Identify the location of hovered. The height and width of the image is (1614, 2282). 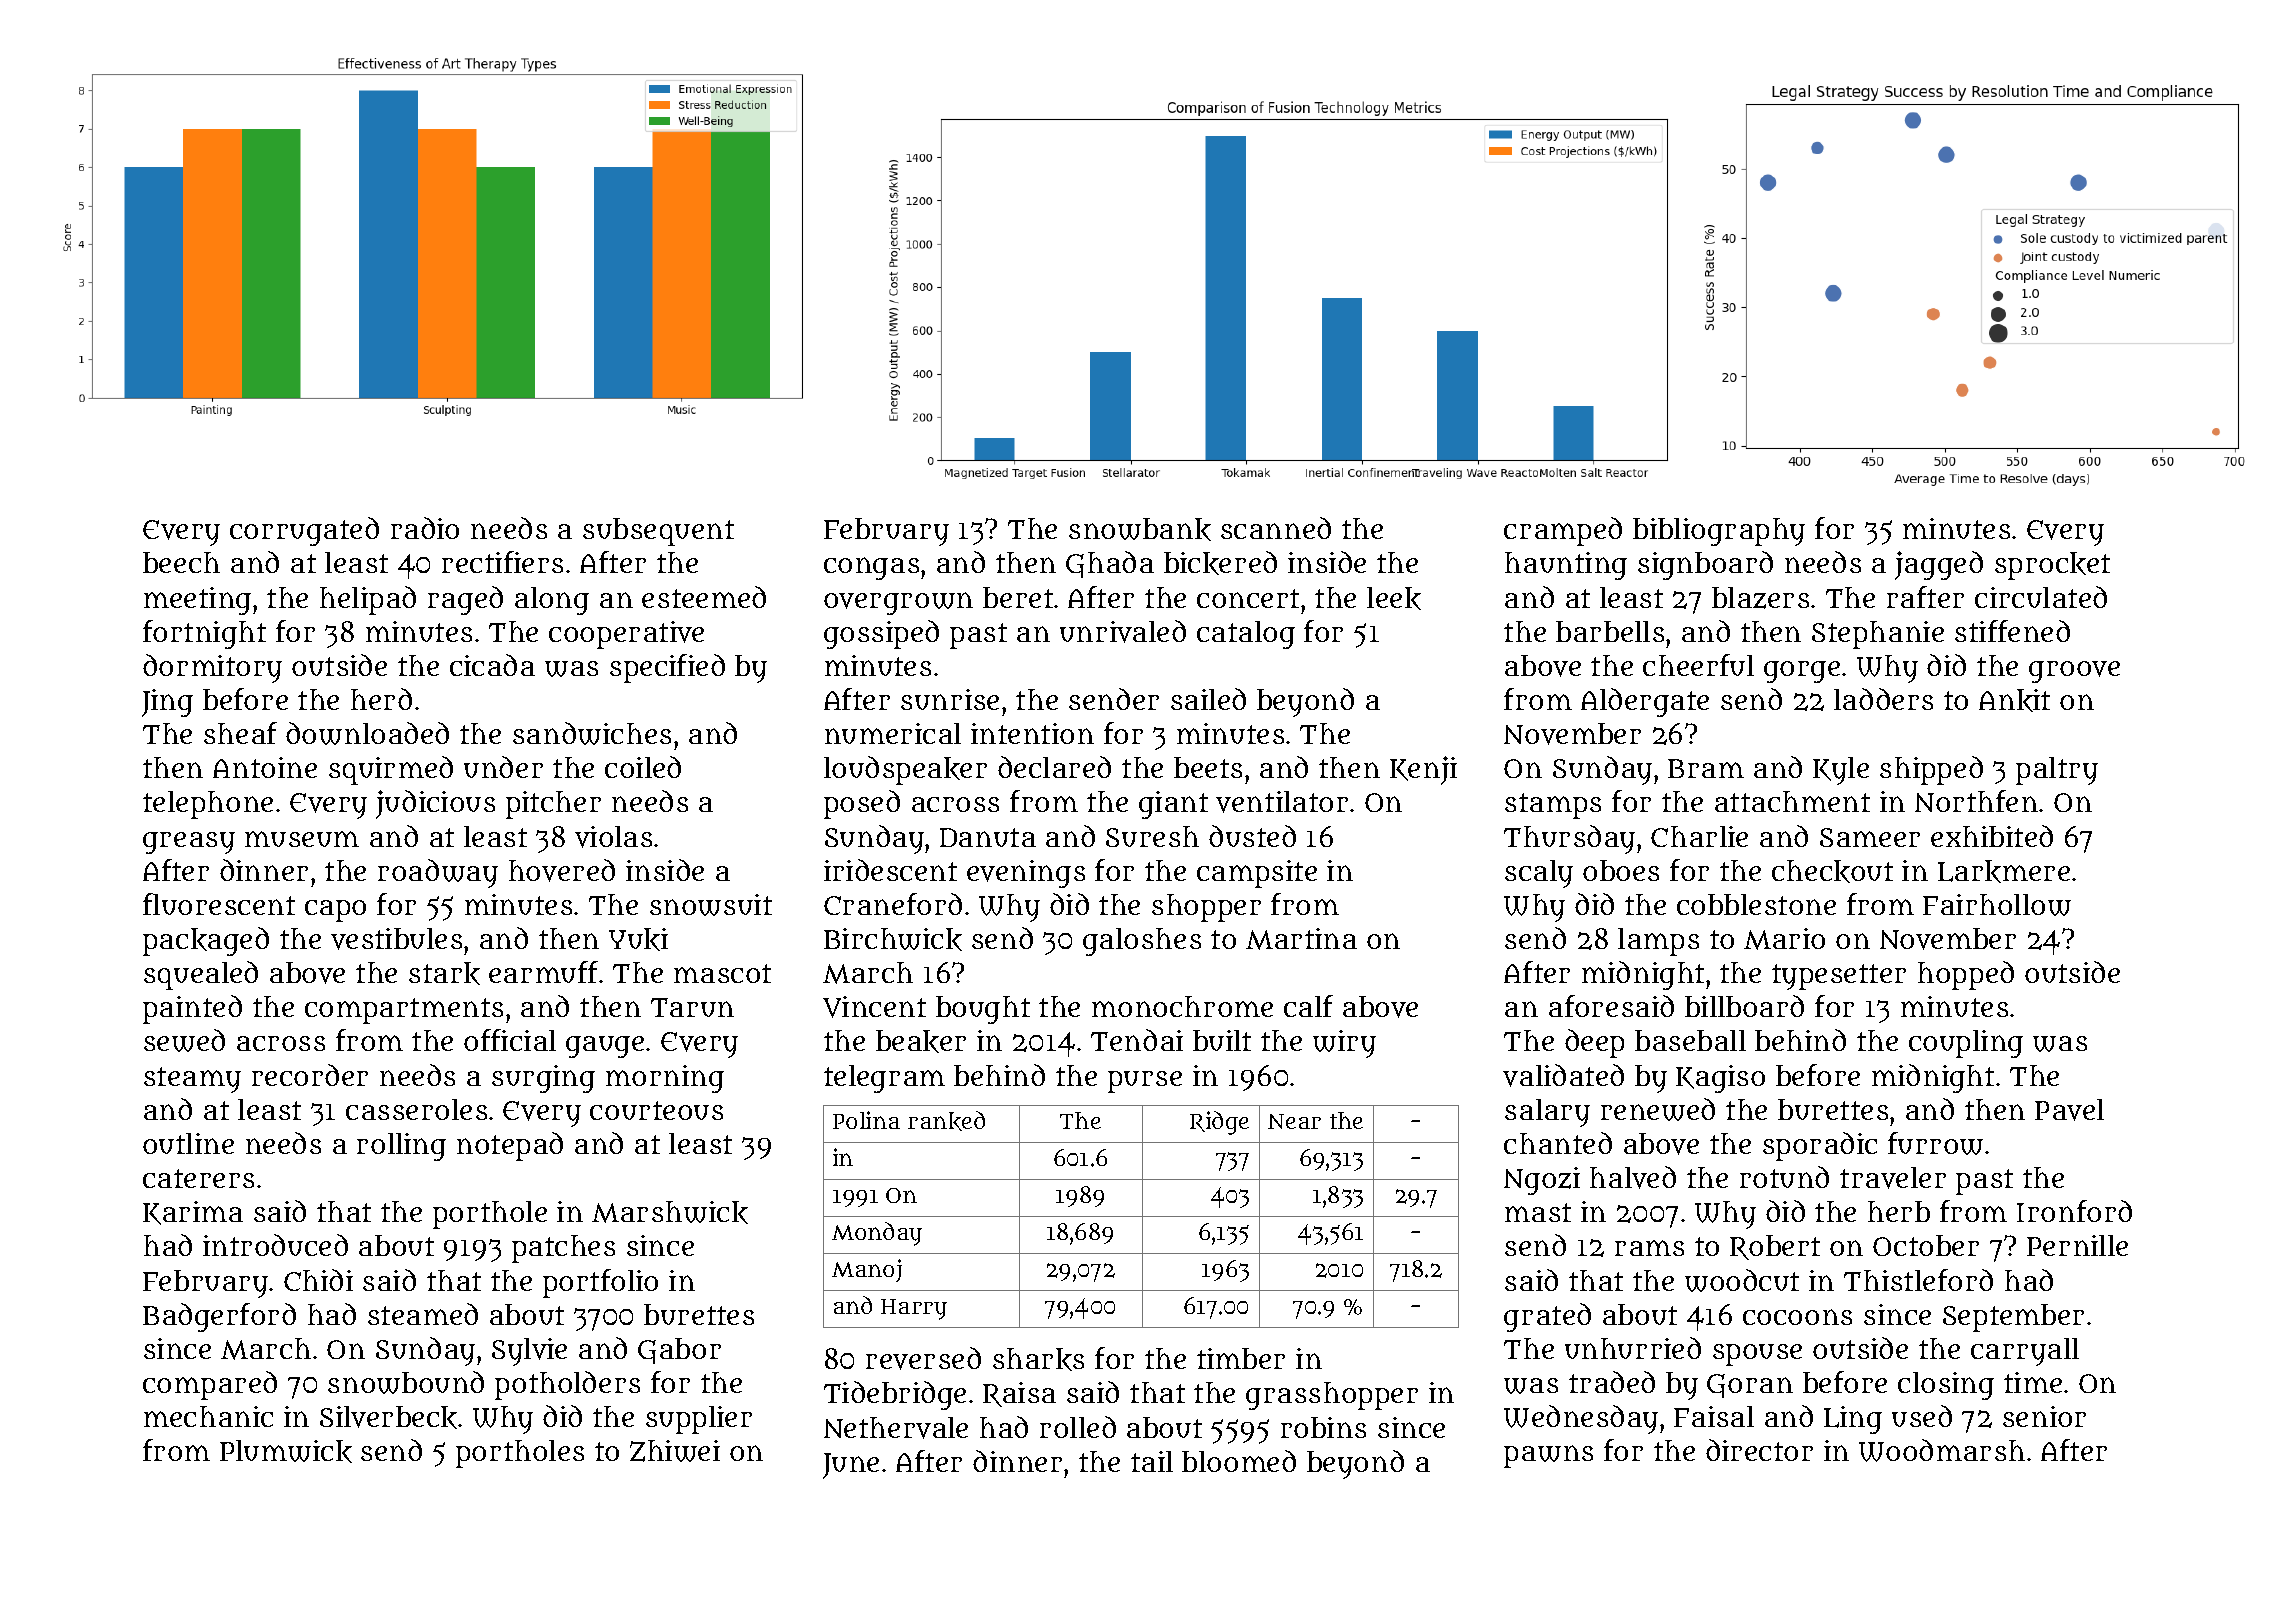
(562, 870).
